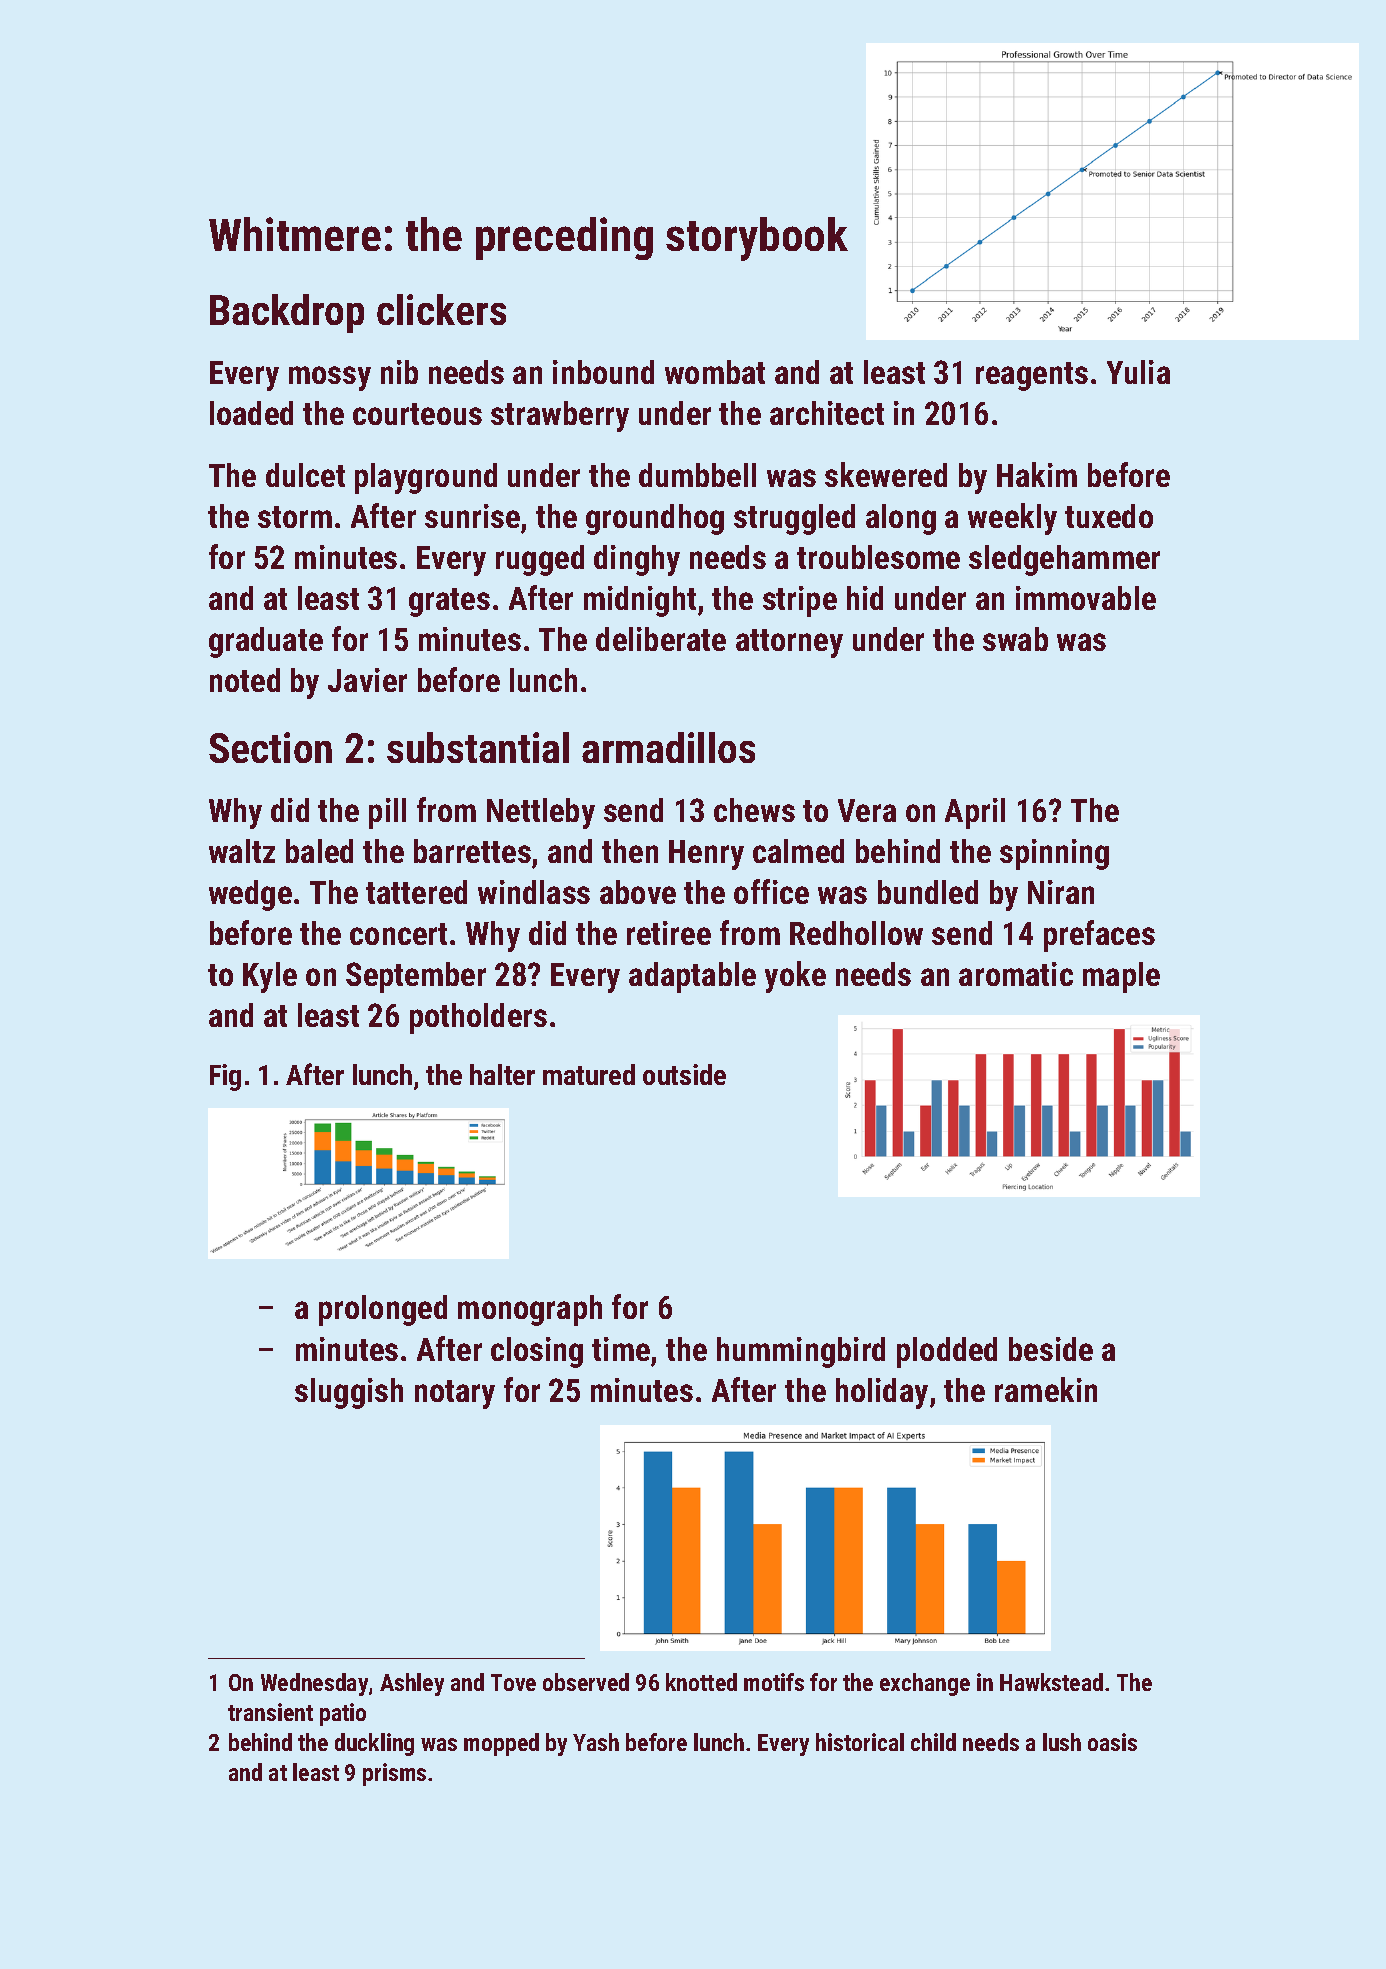 This document has width=1386, height=1969. Describe the element at coordinates (947, 1352) in the document. I see `plodded` at that location.
